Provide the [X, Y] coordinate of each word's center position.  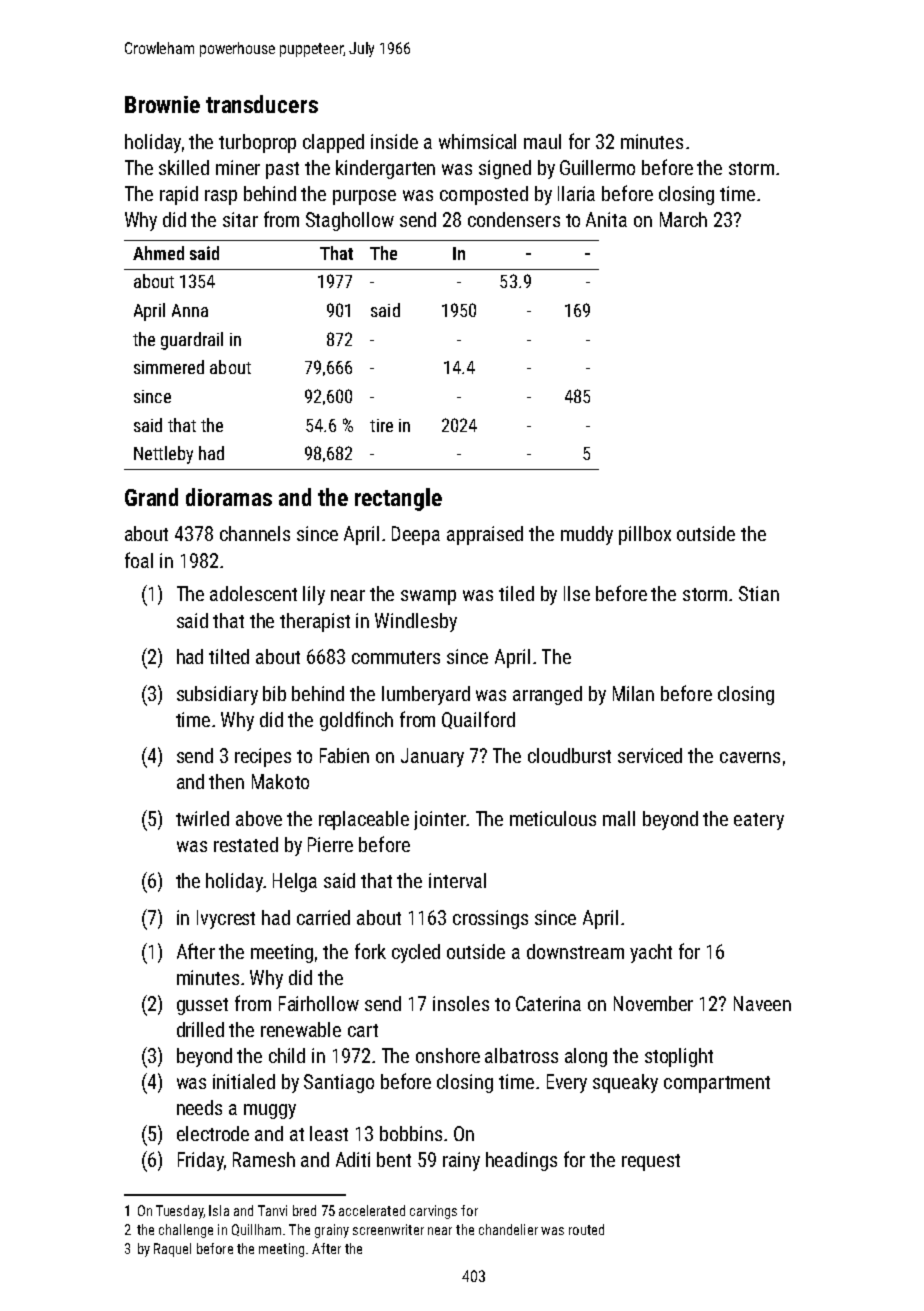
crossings [490, 919]
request [651, 1162]
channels [255, 533]
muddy [587, 535]
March [683, 219]
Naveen [762, 1003]
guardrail [192, 341]
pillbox [645, 535]
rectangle [398, 499]
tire [381, 425]
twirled [202, 818]
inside [394, 141]
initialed [244, 1081]
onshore [448, 1055]
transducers [262, 104]
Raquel [172, 1250]
